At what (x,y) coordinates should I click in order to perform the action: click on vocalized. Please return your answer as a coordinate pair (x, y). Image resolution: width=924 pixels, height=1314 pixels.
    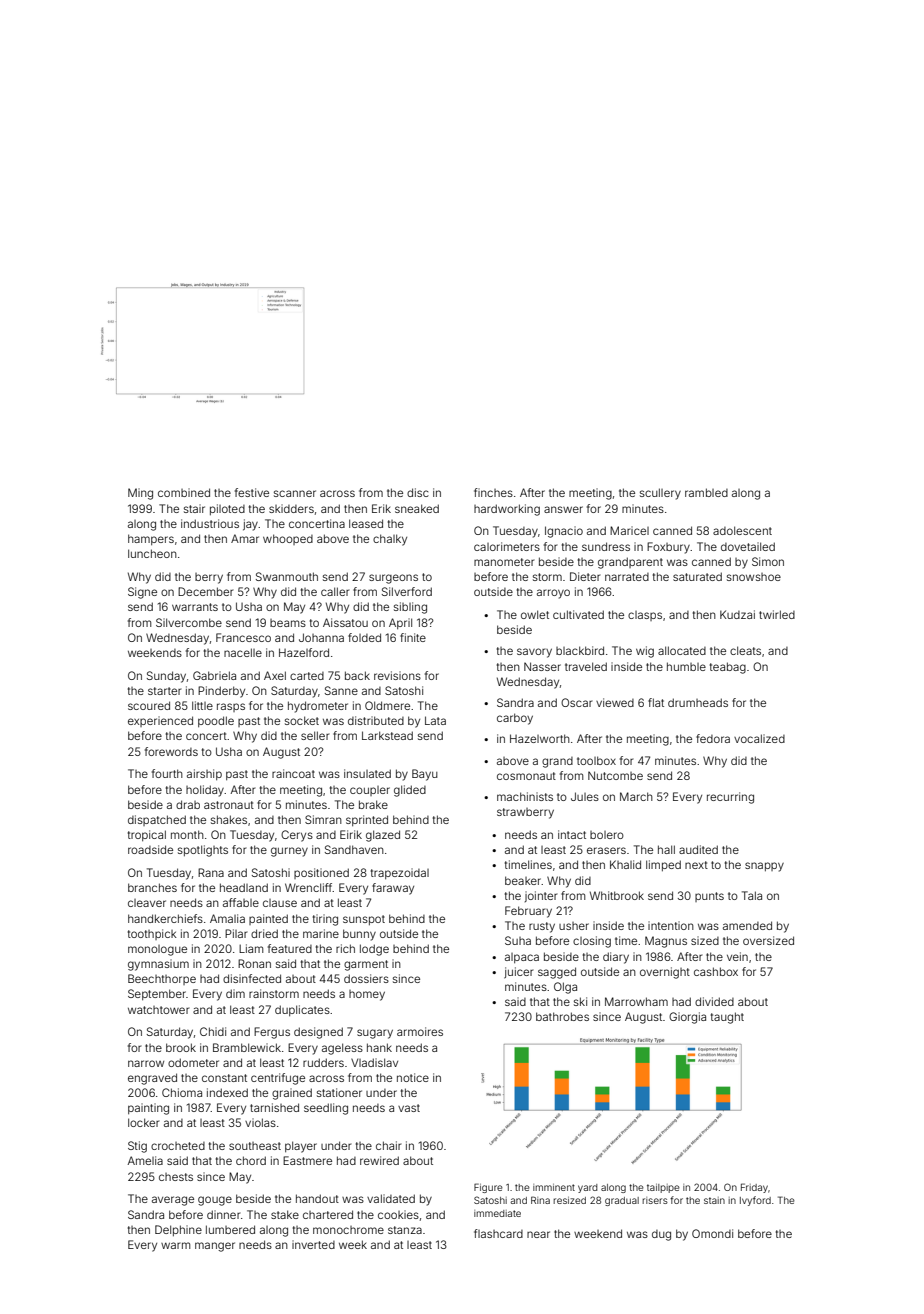
    Looking at the image, I should click on (759, 738).
